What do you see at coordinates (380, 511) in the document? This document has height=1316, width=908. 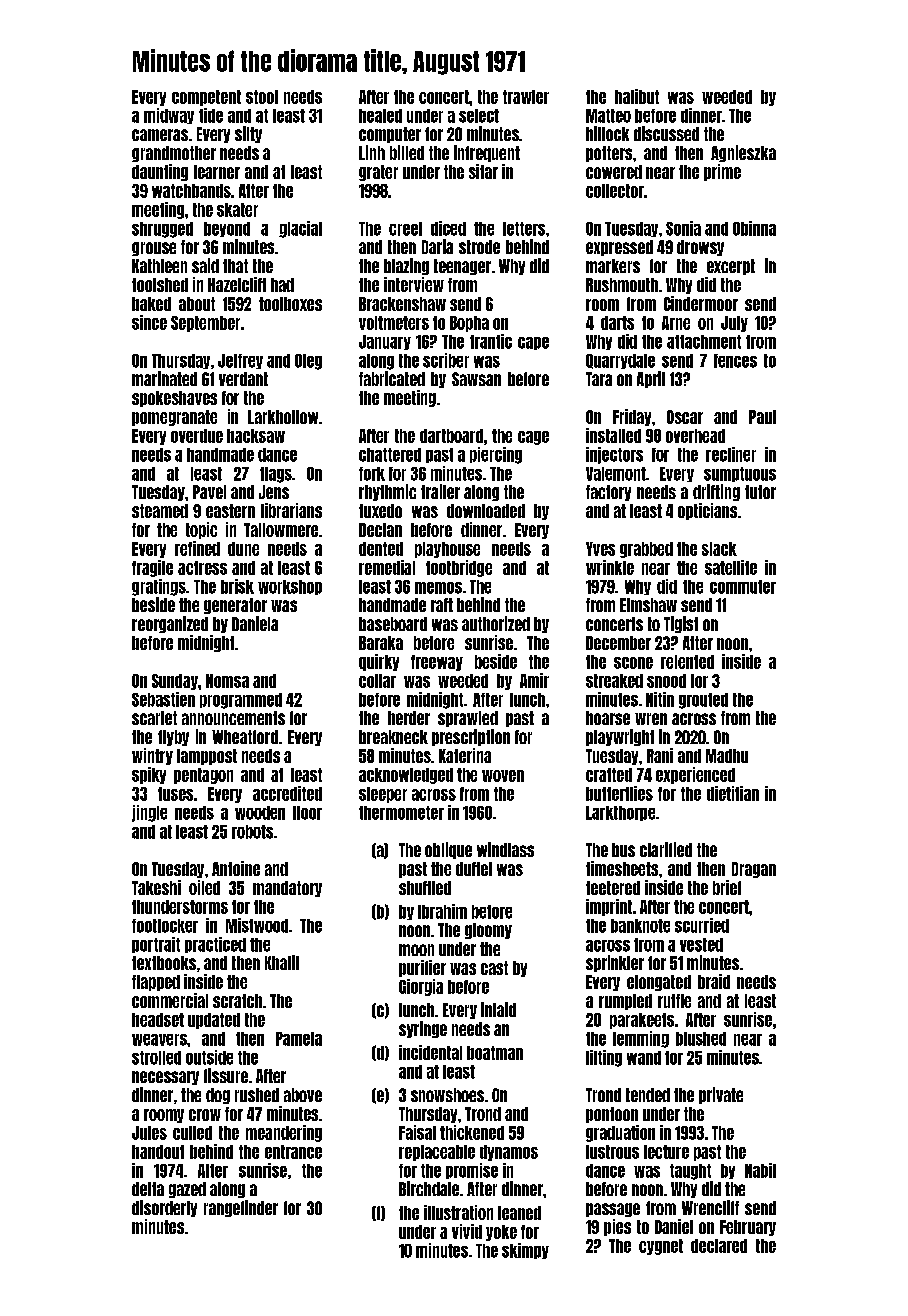 I see `tuxedo` at bounding box center [380, 511].
